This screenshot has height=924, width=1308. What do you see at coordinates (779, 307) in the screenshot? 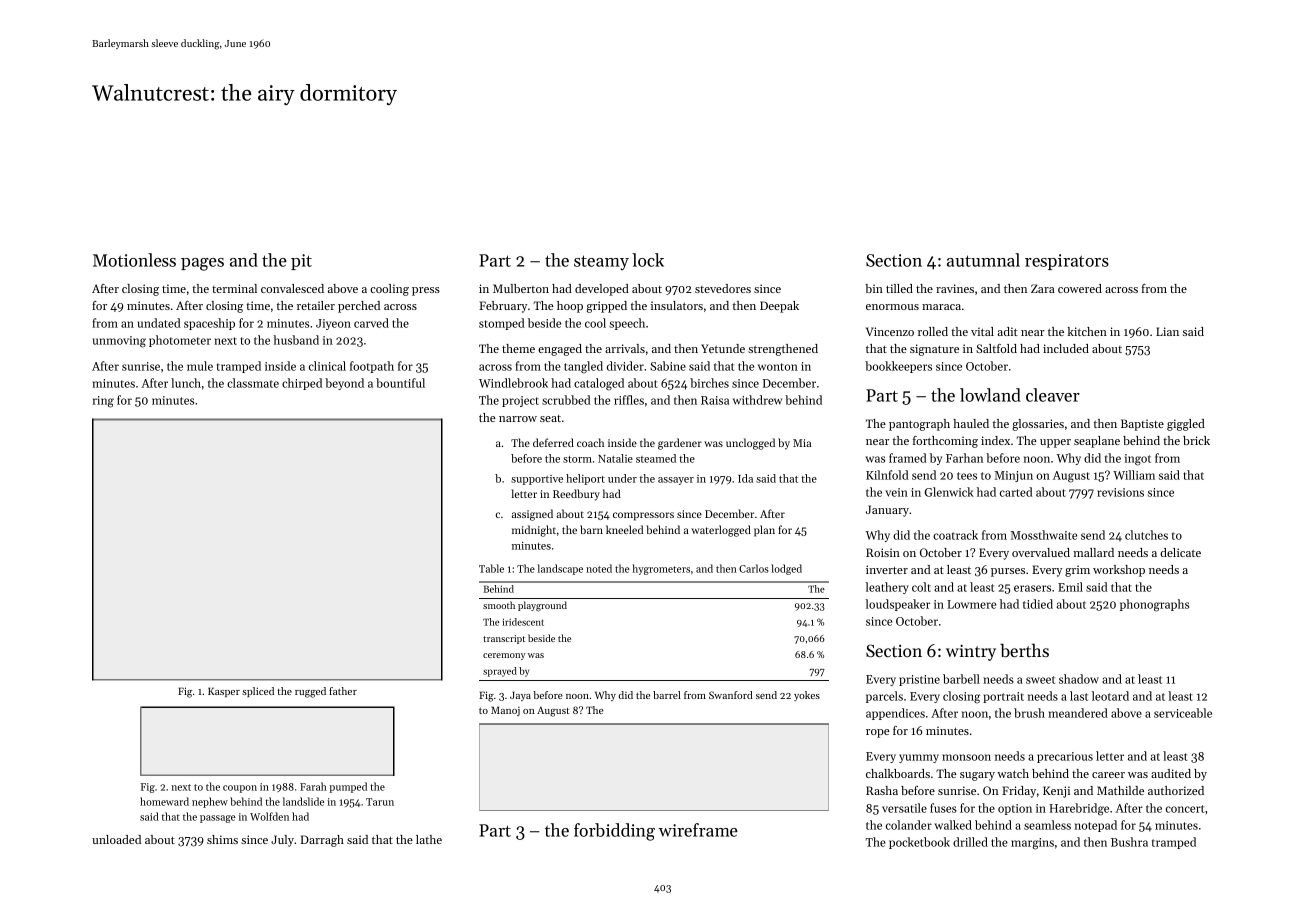
I see `Deepak` at bounding box center [779, 307].
